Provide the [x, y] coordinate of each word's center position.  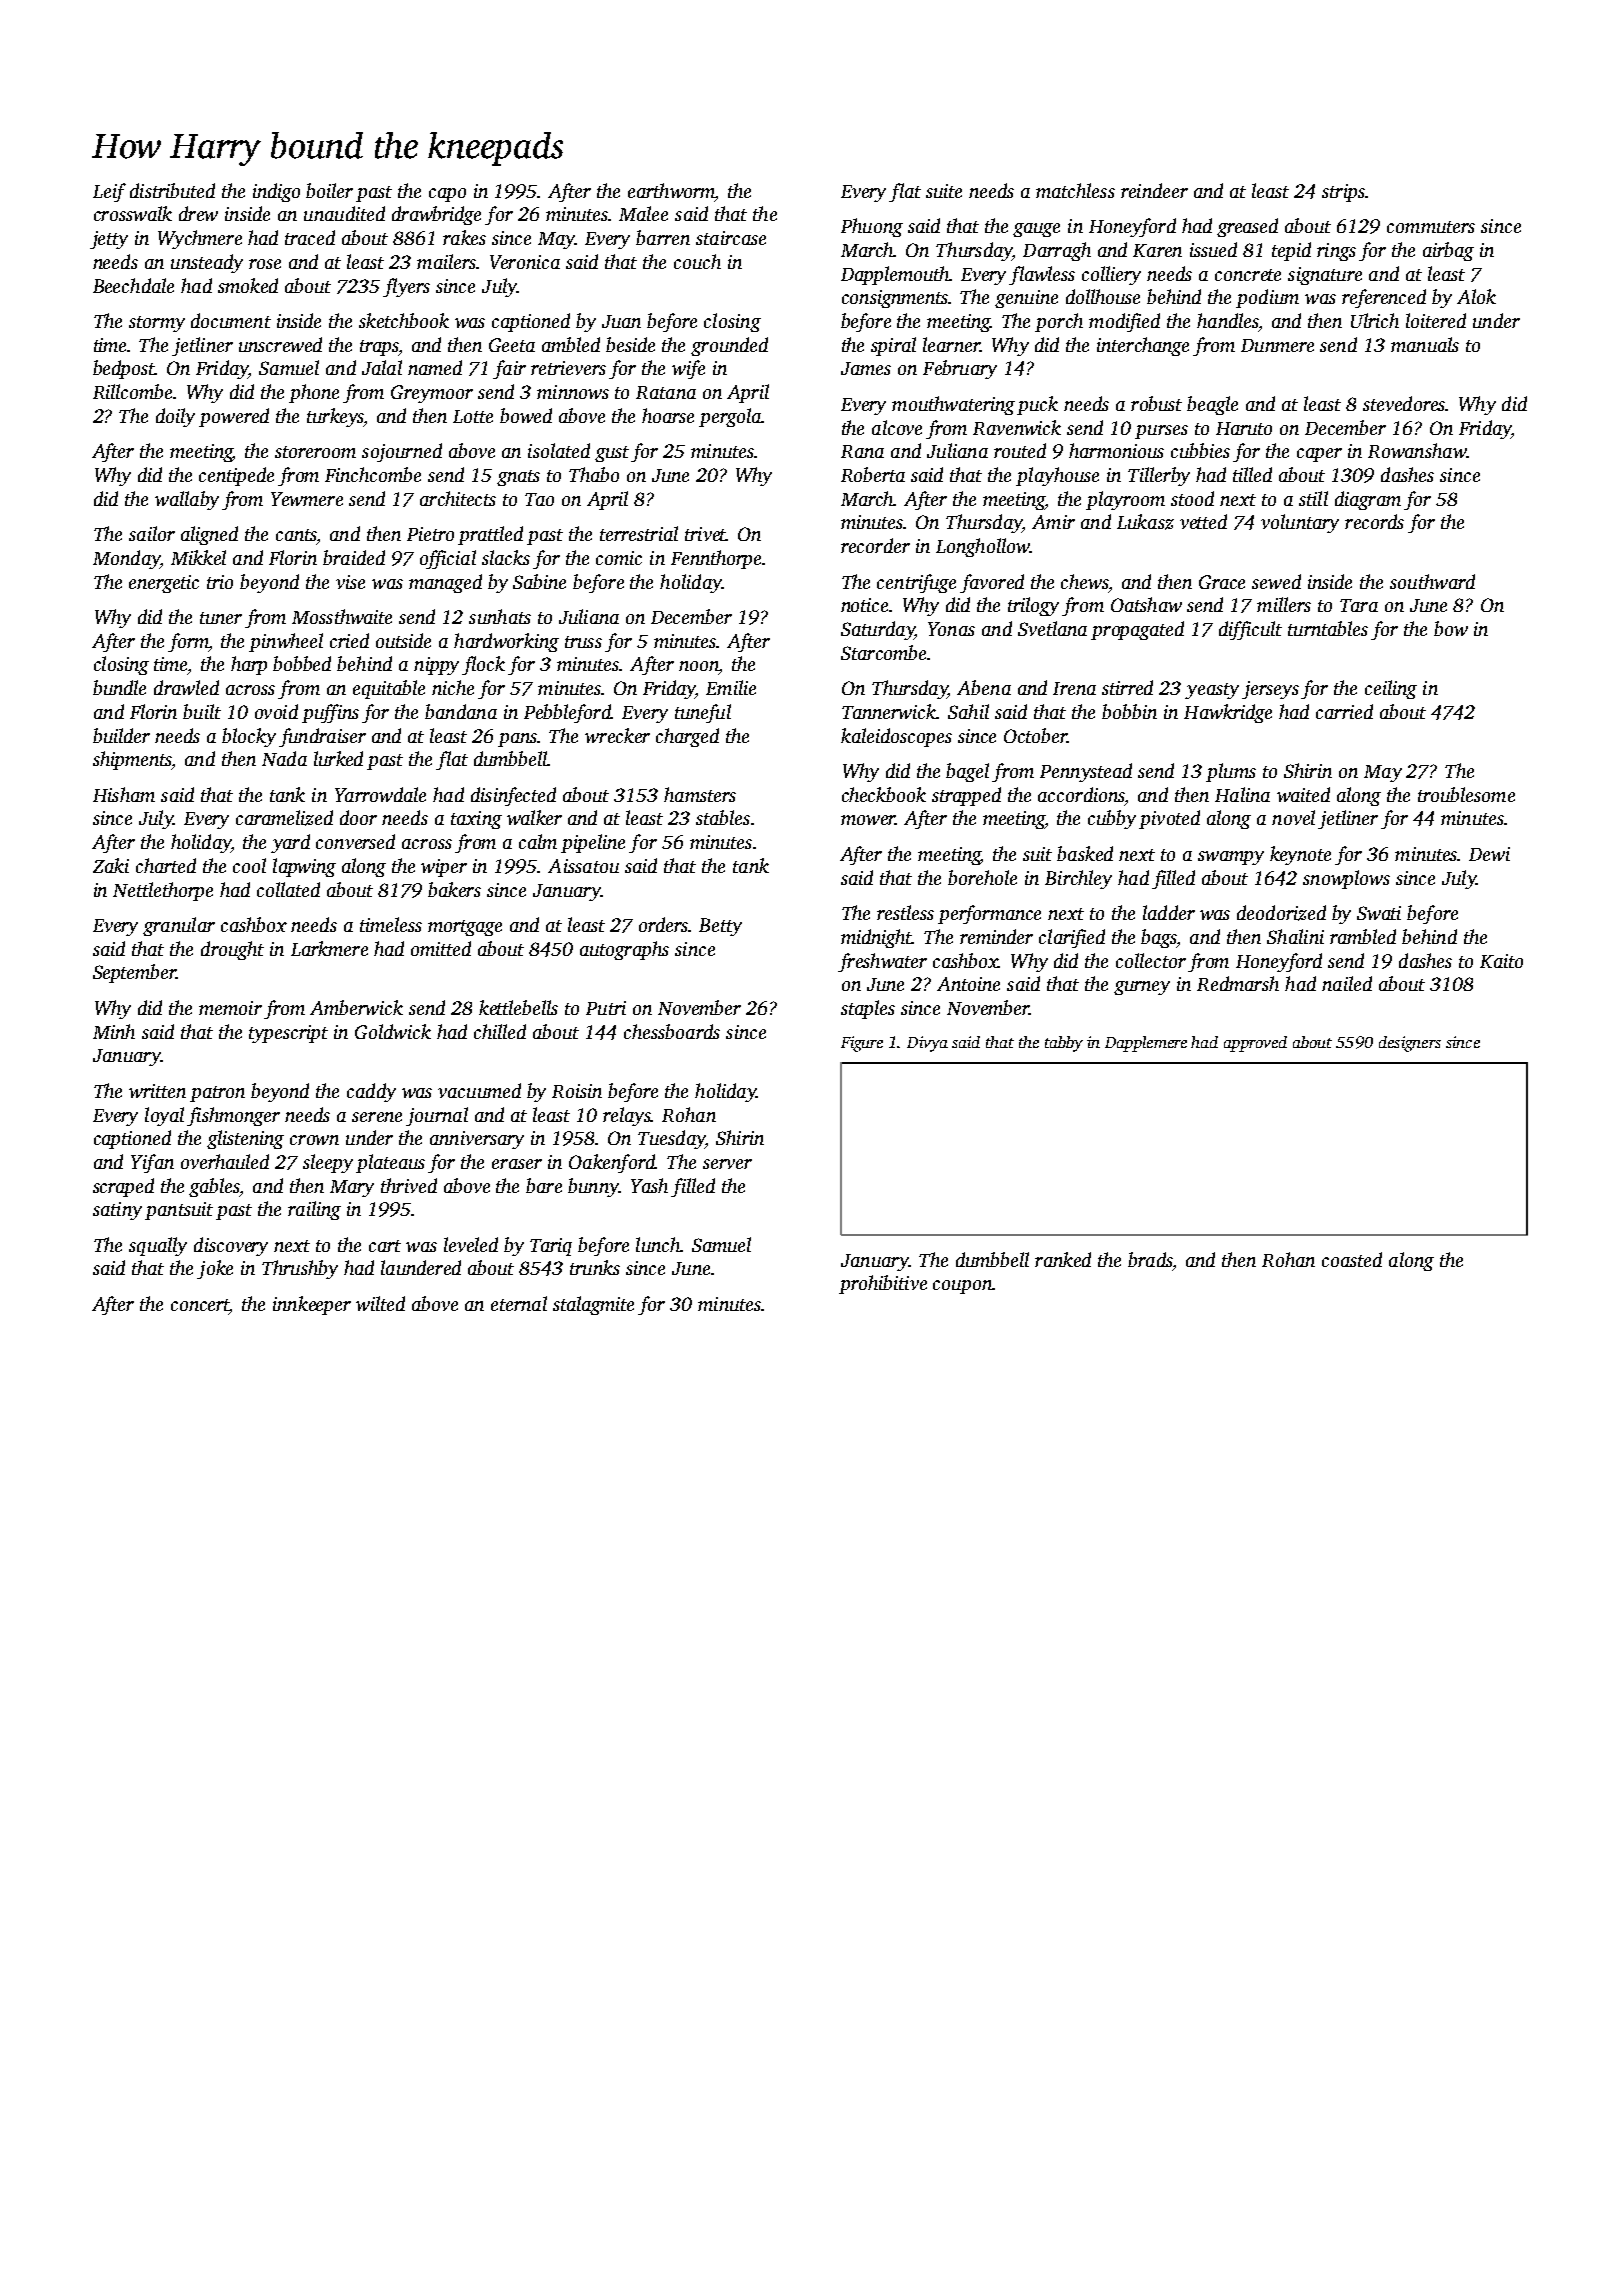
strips [1343, 193]
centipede [236, 476]
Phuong [872, 227]
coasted [1352, 1259]
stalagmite [593, 1305]
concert [200, 1306]
